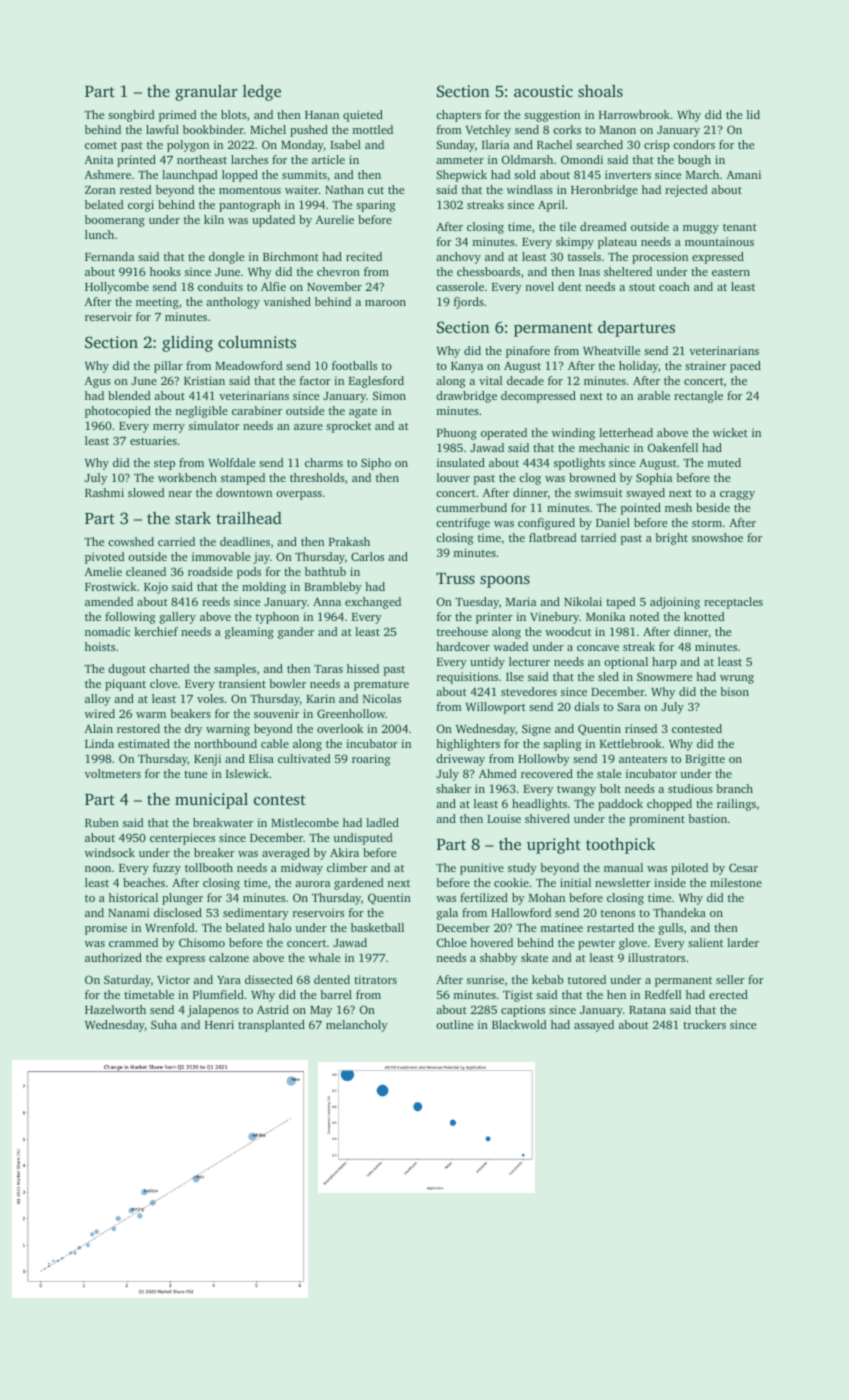 The height and width of the image is (1400, 849). What do you see at coordinates (678, 507) in the image?
I see `mesh` at bounding box center [678, 507].
